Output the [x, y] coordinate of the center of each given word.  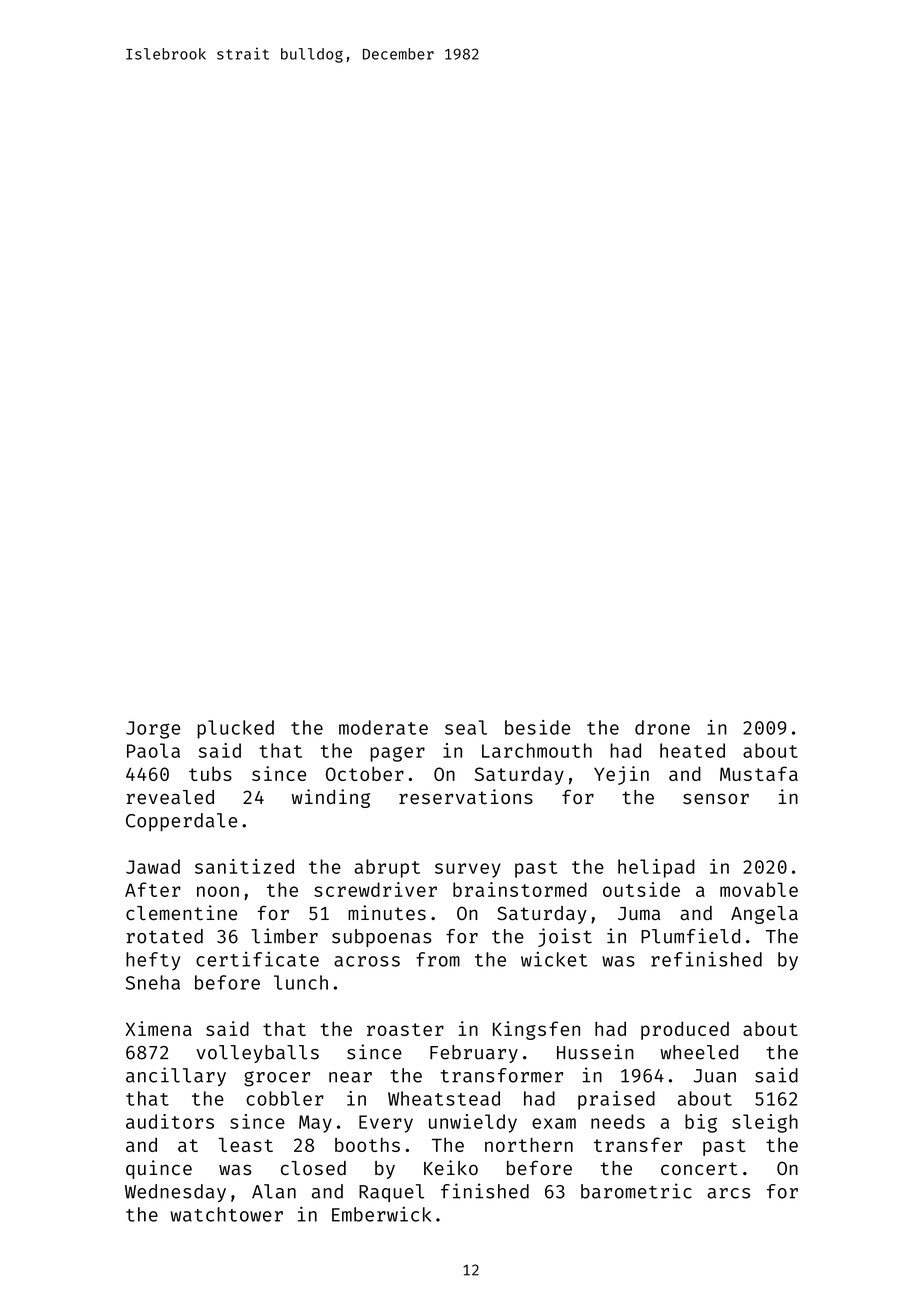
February [474, 1054]
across [367, 961]
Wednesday [175, 1193]
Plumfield [690, 936]
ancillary [176, 1076]
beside [537, 727]
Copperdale [181, 822]
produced [685, 1030]
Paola [153, 750]
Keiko [451, 1167]
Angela [764, 915]
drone [662, 727]
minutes [387, 912]
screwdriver [375, 889]
